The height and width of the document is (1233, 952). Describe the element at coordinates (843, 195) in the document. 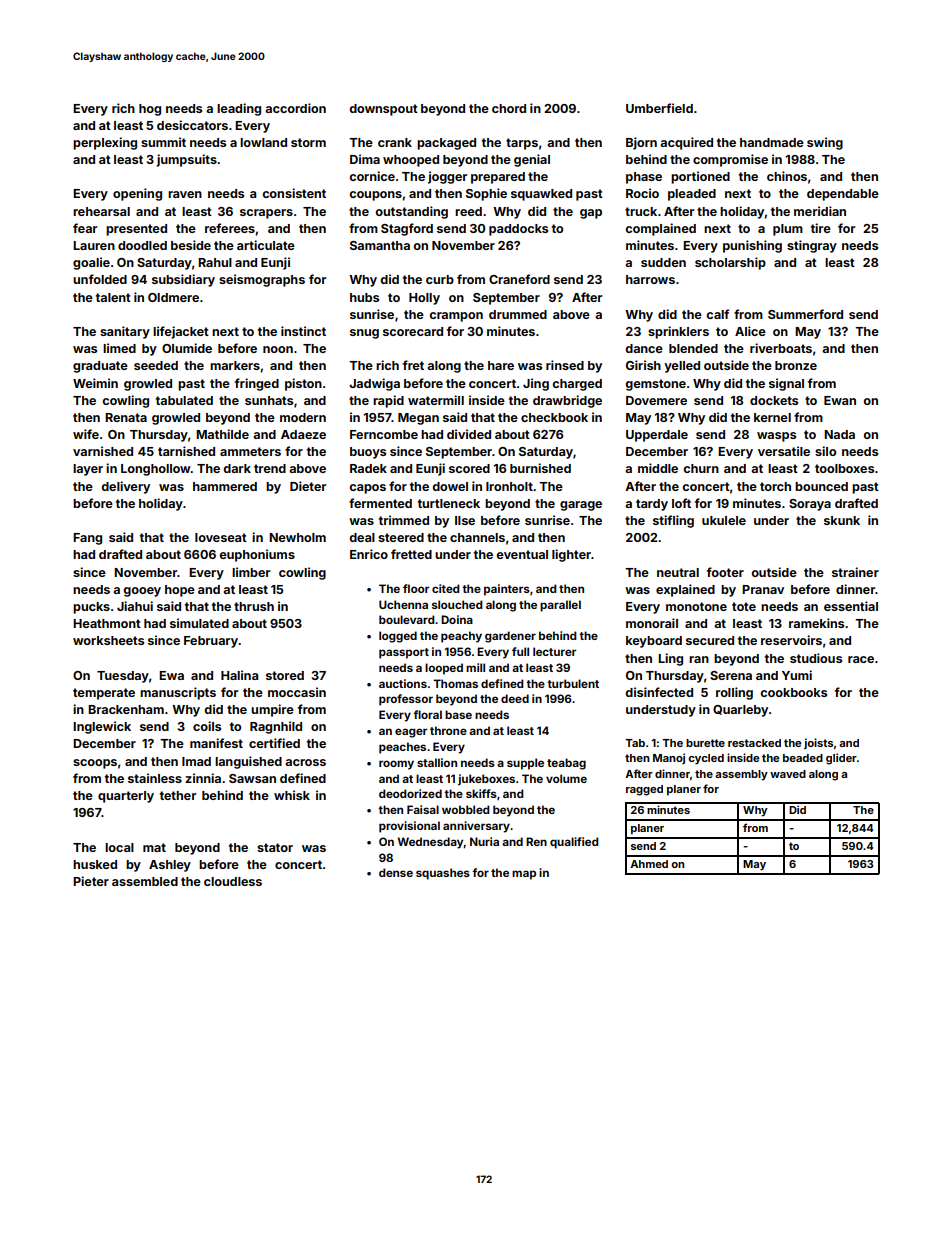

I see `dependable` at that location.
